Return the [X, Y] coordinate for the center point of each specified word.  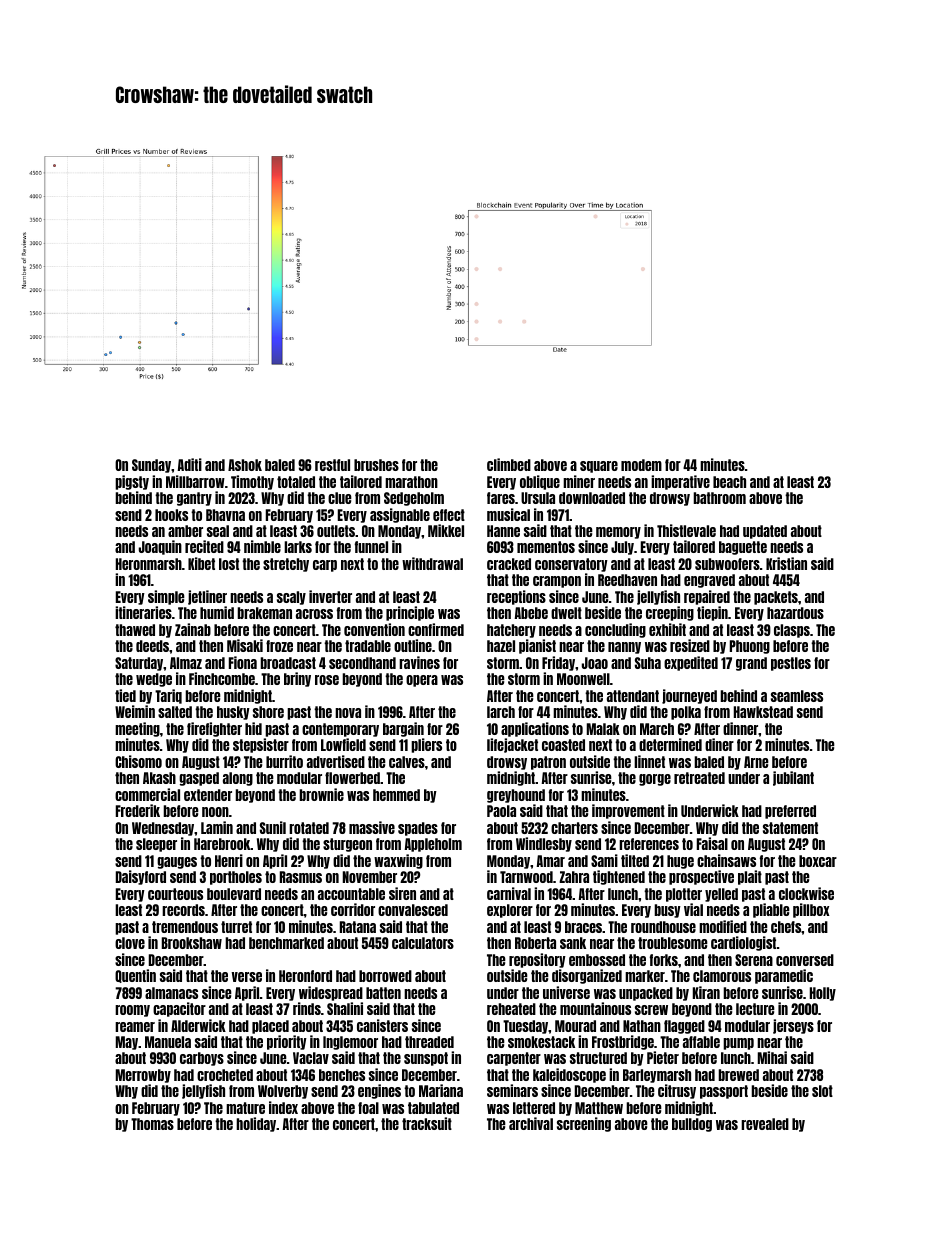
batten [383, 993]
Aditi [189, 464]
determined [670, 744]
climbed [509, 464]
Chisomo [138, 761]
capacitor [179, 1009]
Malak [603, 729]
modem [641, 465]
